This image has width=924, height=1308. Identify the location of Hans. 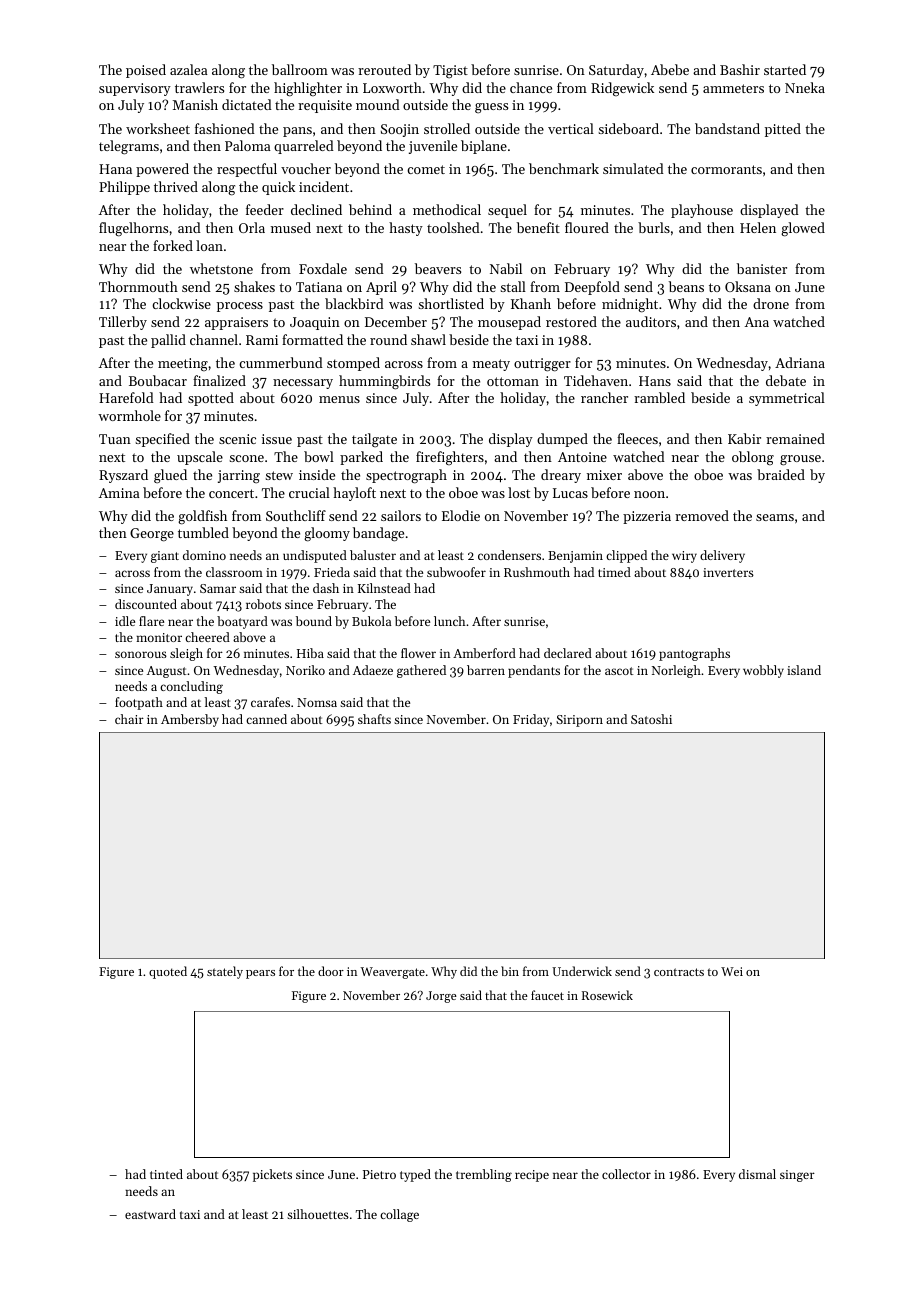
(655, 381).
